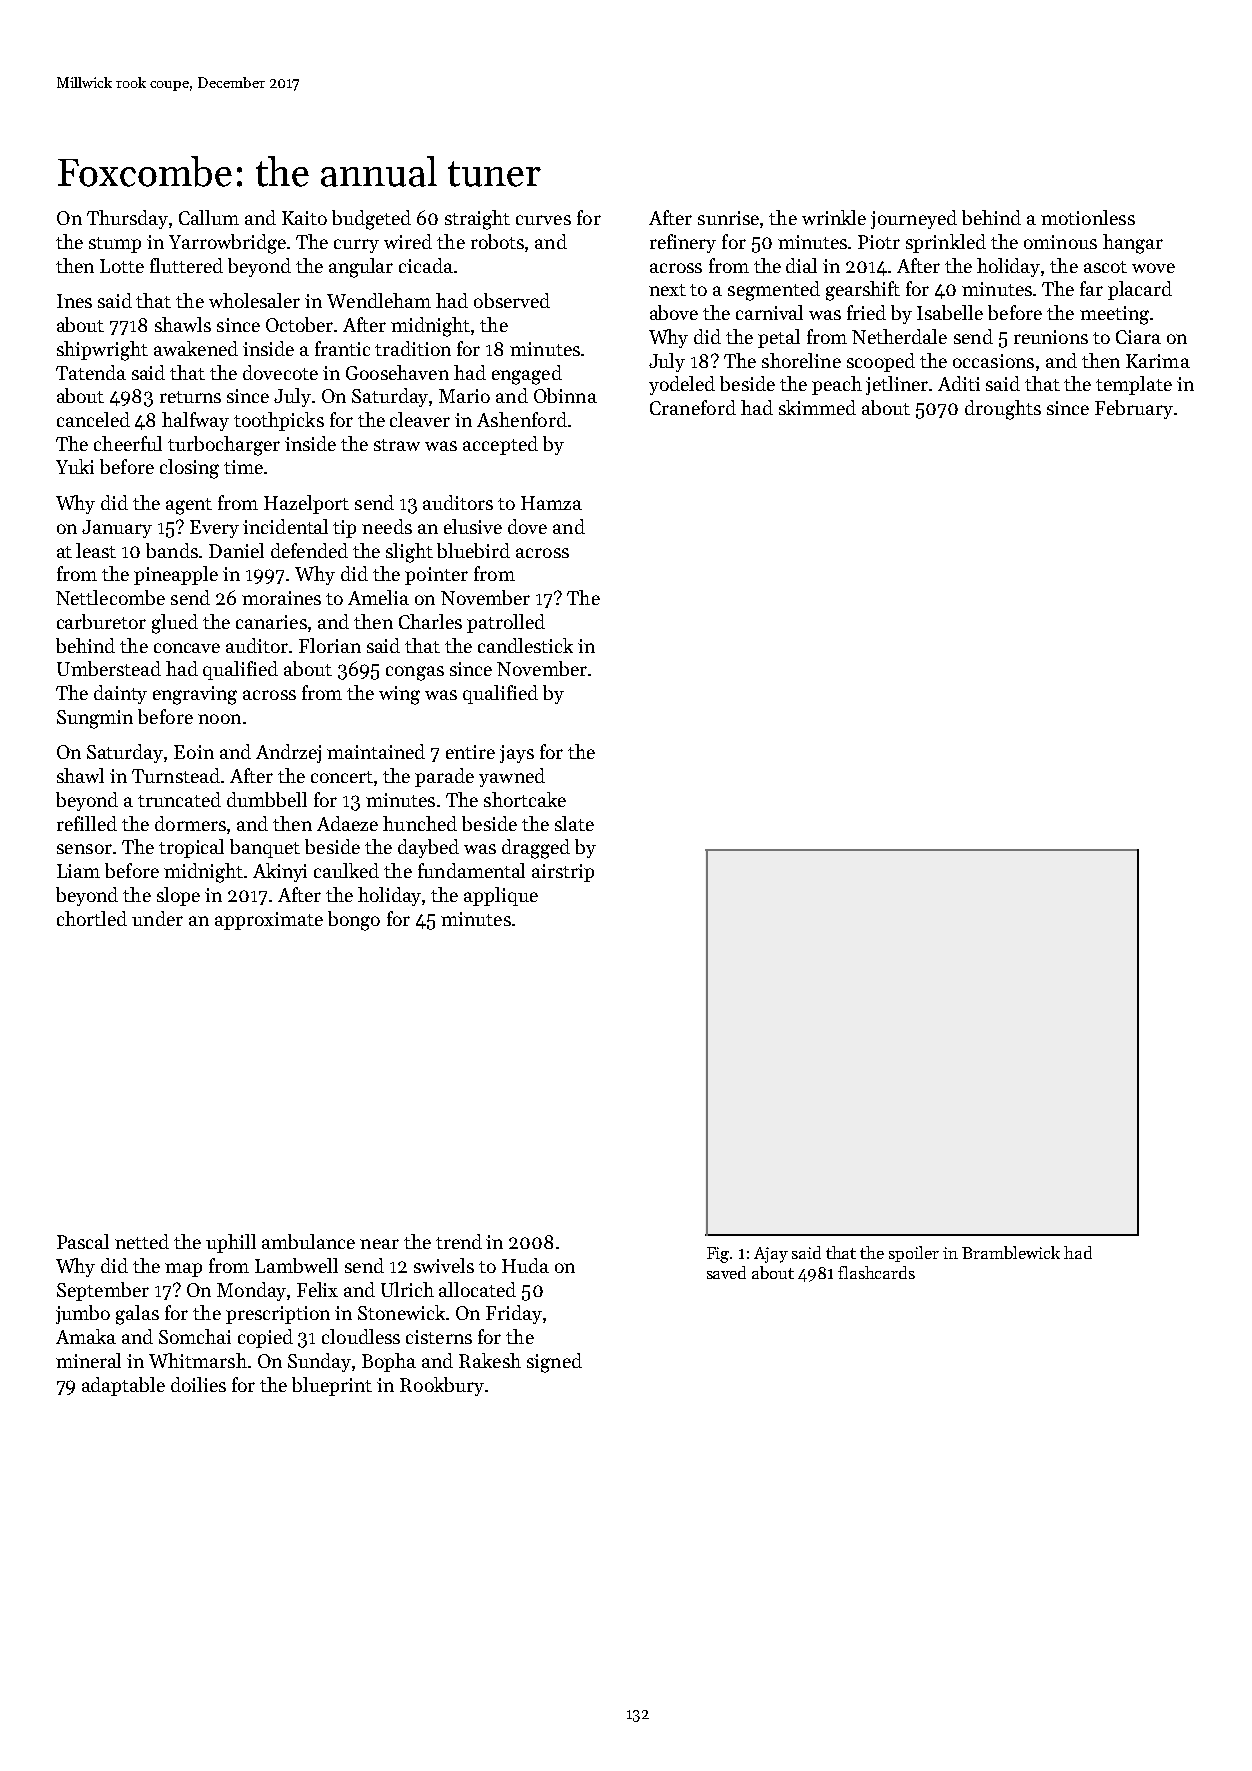 The width and height of the image is (1252, 1771). What do you see at coordinates (563, 873) in the image?
I see `airstrip` at bounding box center [563, 873].
